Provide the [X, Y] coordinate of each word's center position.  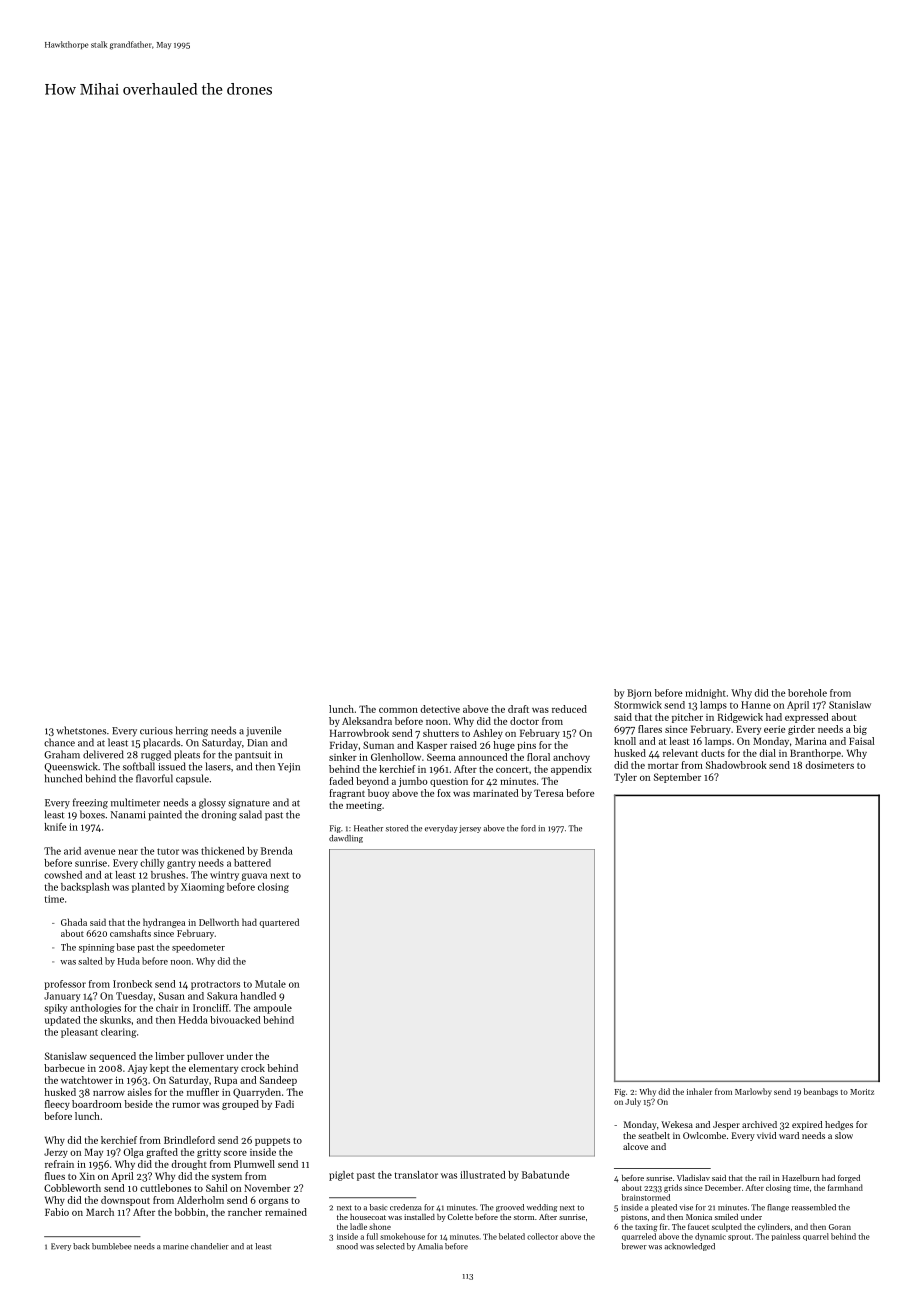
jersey [470, 829]
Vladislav [693, 1178]
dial [768, 753]
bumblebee [112, 1246]
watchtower [87, 1080]
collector [542, 1236]
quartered [279, 923]
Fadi [284, 1104]
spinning [97, 948]
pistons [634, 1218]
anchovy [571, 758]
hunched [63, 778]
